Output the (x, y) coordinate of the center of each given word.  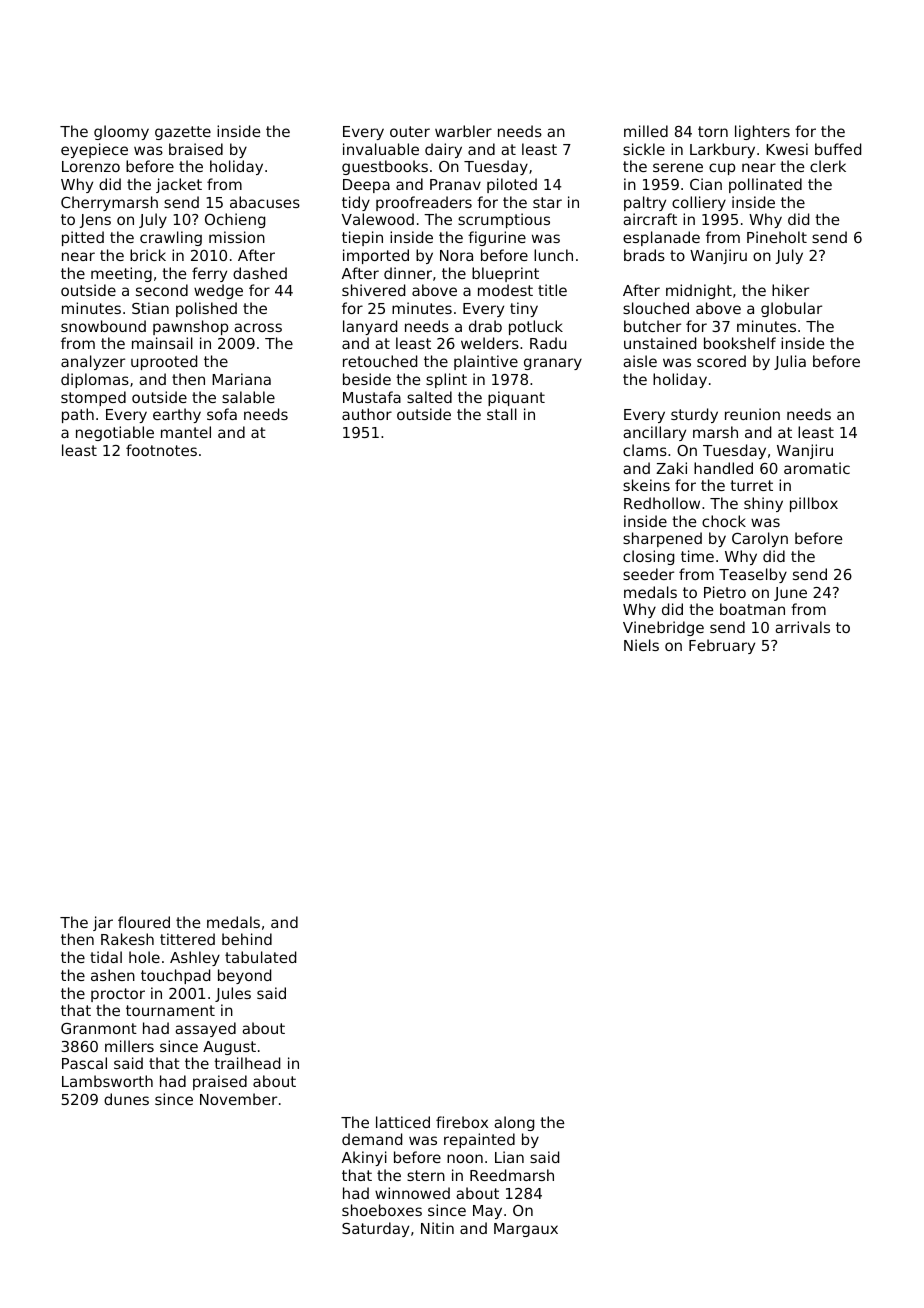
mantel (186, 432)
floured (144, 922)
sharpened (662, 539)
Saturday (375, 1229)
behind (247, 939)
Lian (509, 1157)
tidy (356, 203)
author (367, 414)
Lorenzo (91, 166)
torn (713, 131)
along (514, 1123)
